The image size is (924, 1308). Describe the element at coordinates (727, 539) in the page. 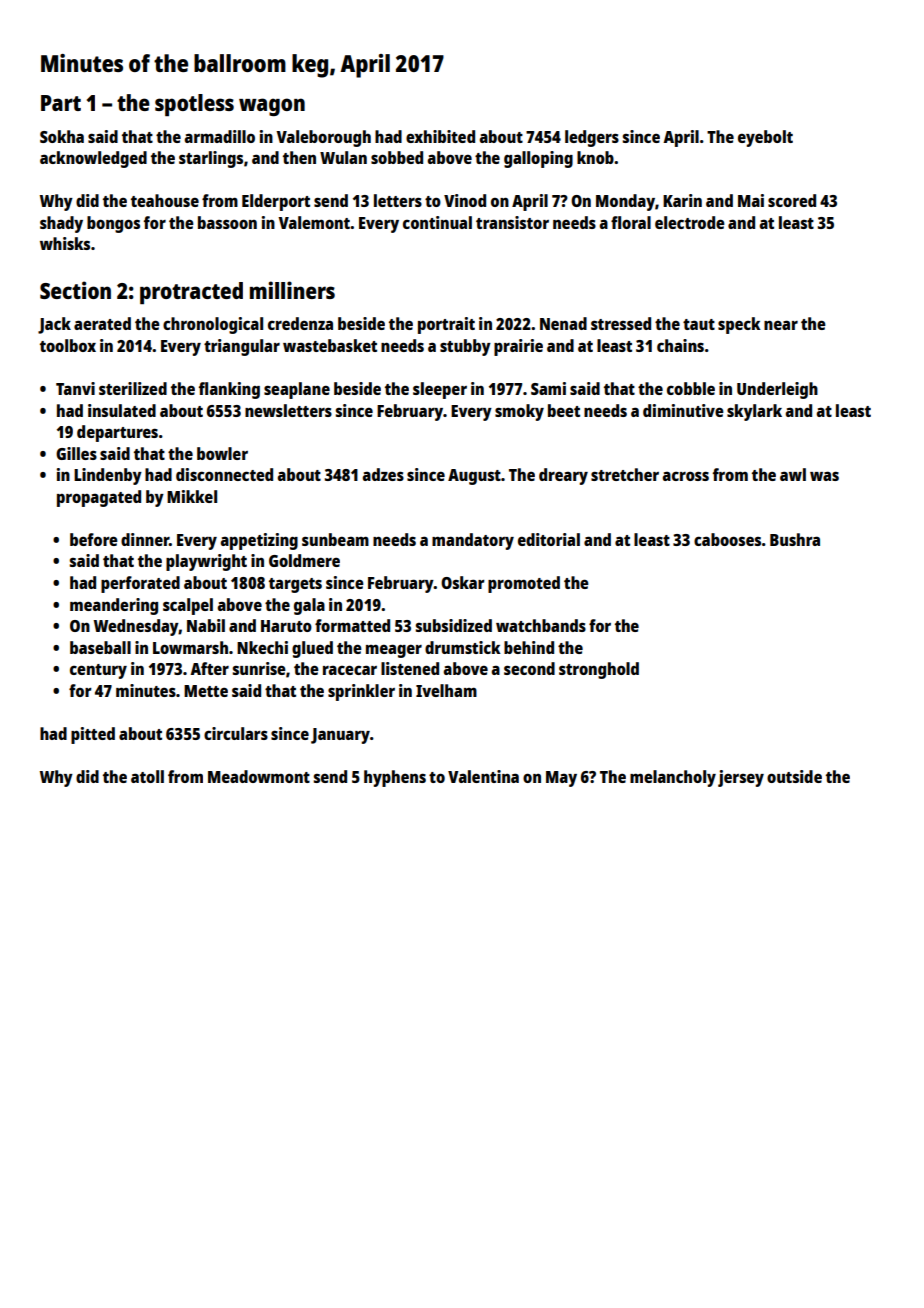

I see `cabooses` at that location.
